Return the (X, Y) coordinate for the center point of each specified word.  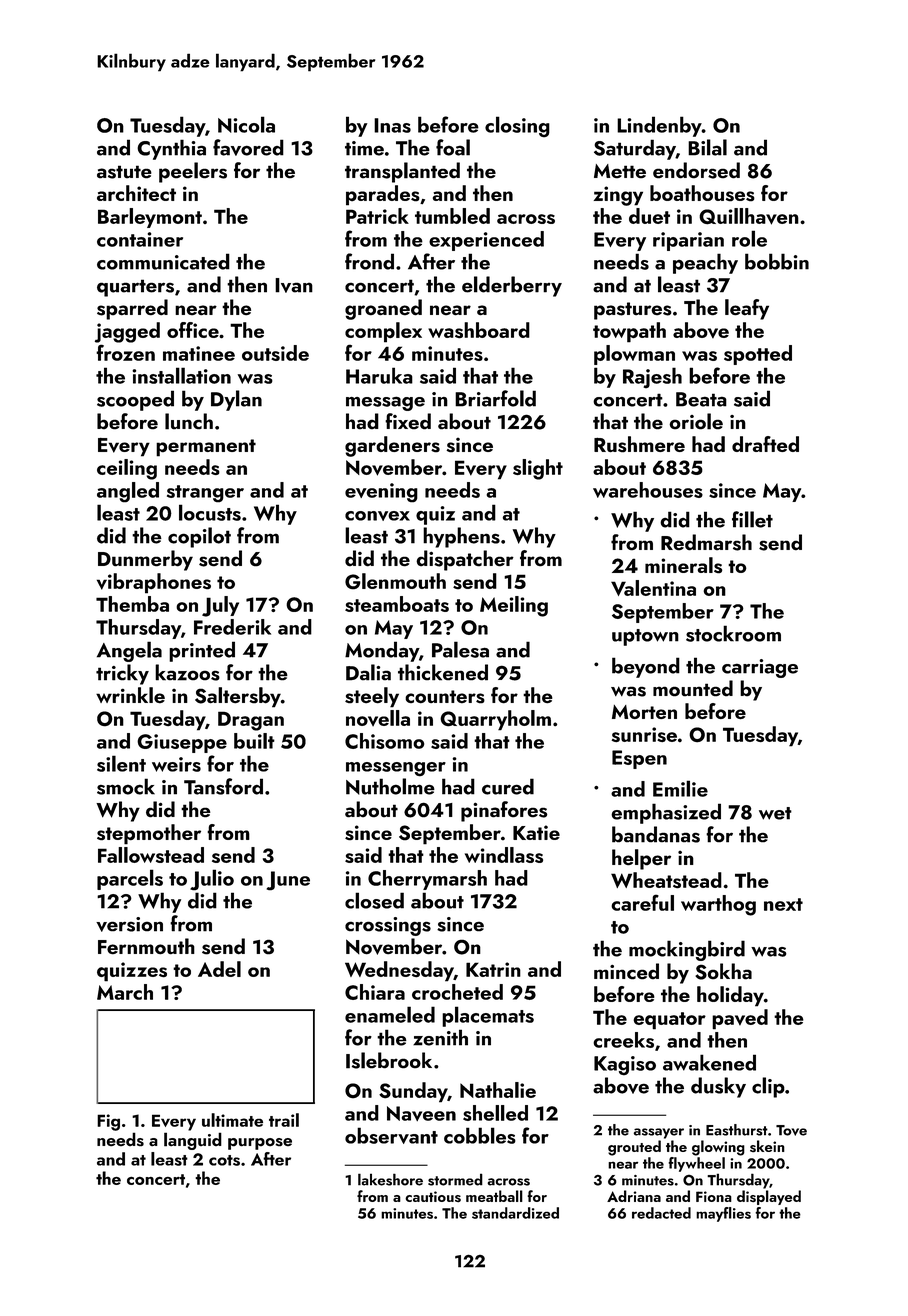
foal (453, 147)
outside (275, 353)
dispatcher (465, 560)
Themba (132, 604)
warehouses (648, 490)
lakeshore (390, 1179)
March (125, 992)
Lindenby (659, 126)
